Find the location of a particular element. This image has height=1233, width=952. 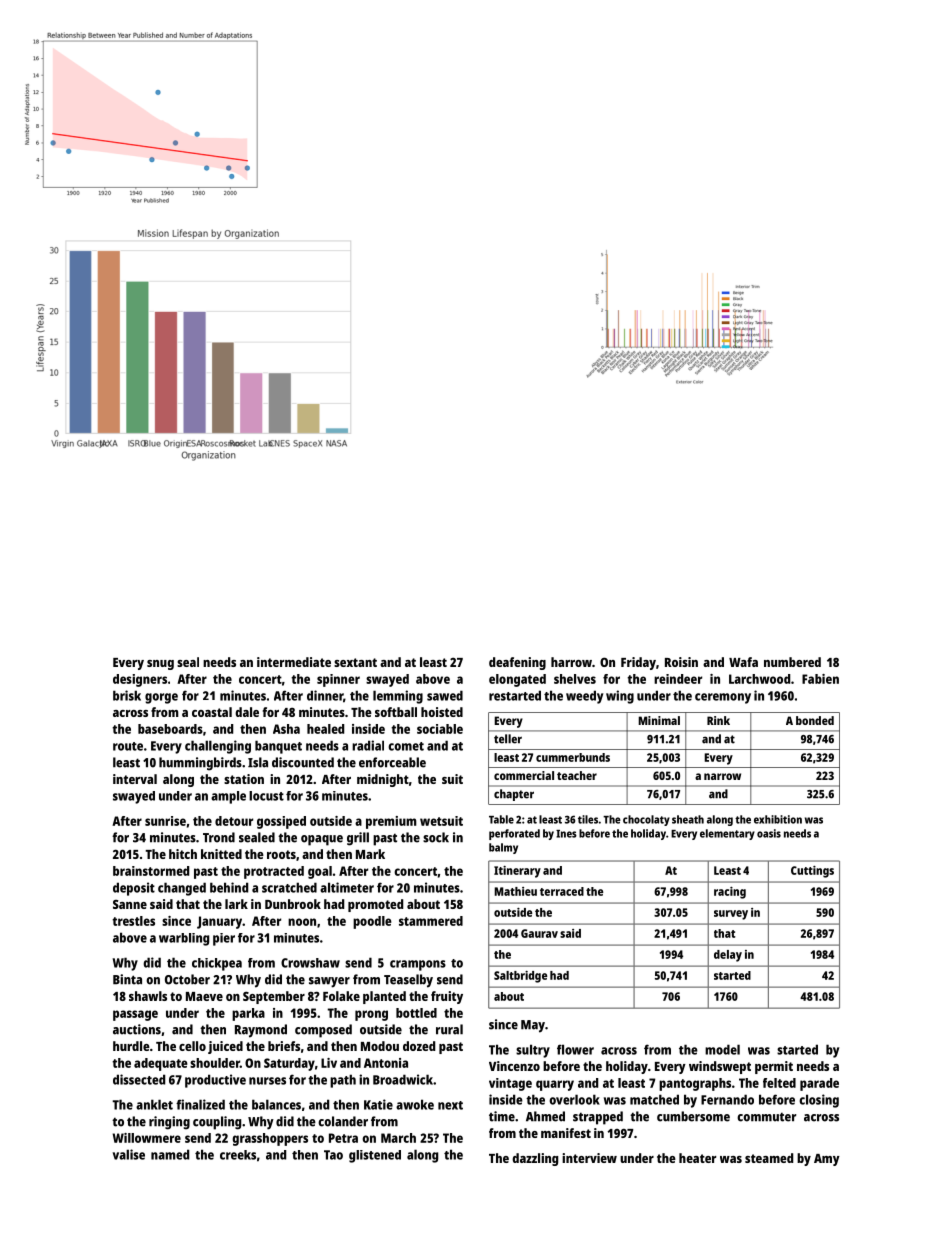

Asha is located at coordinates (286, 729).
